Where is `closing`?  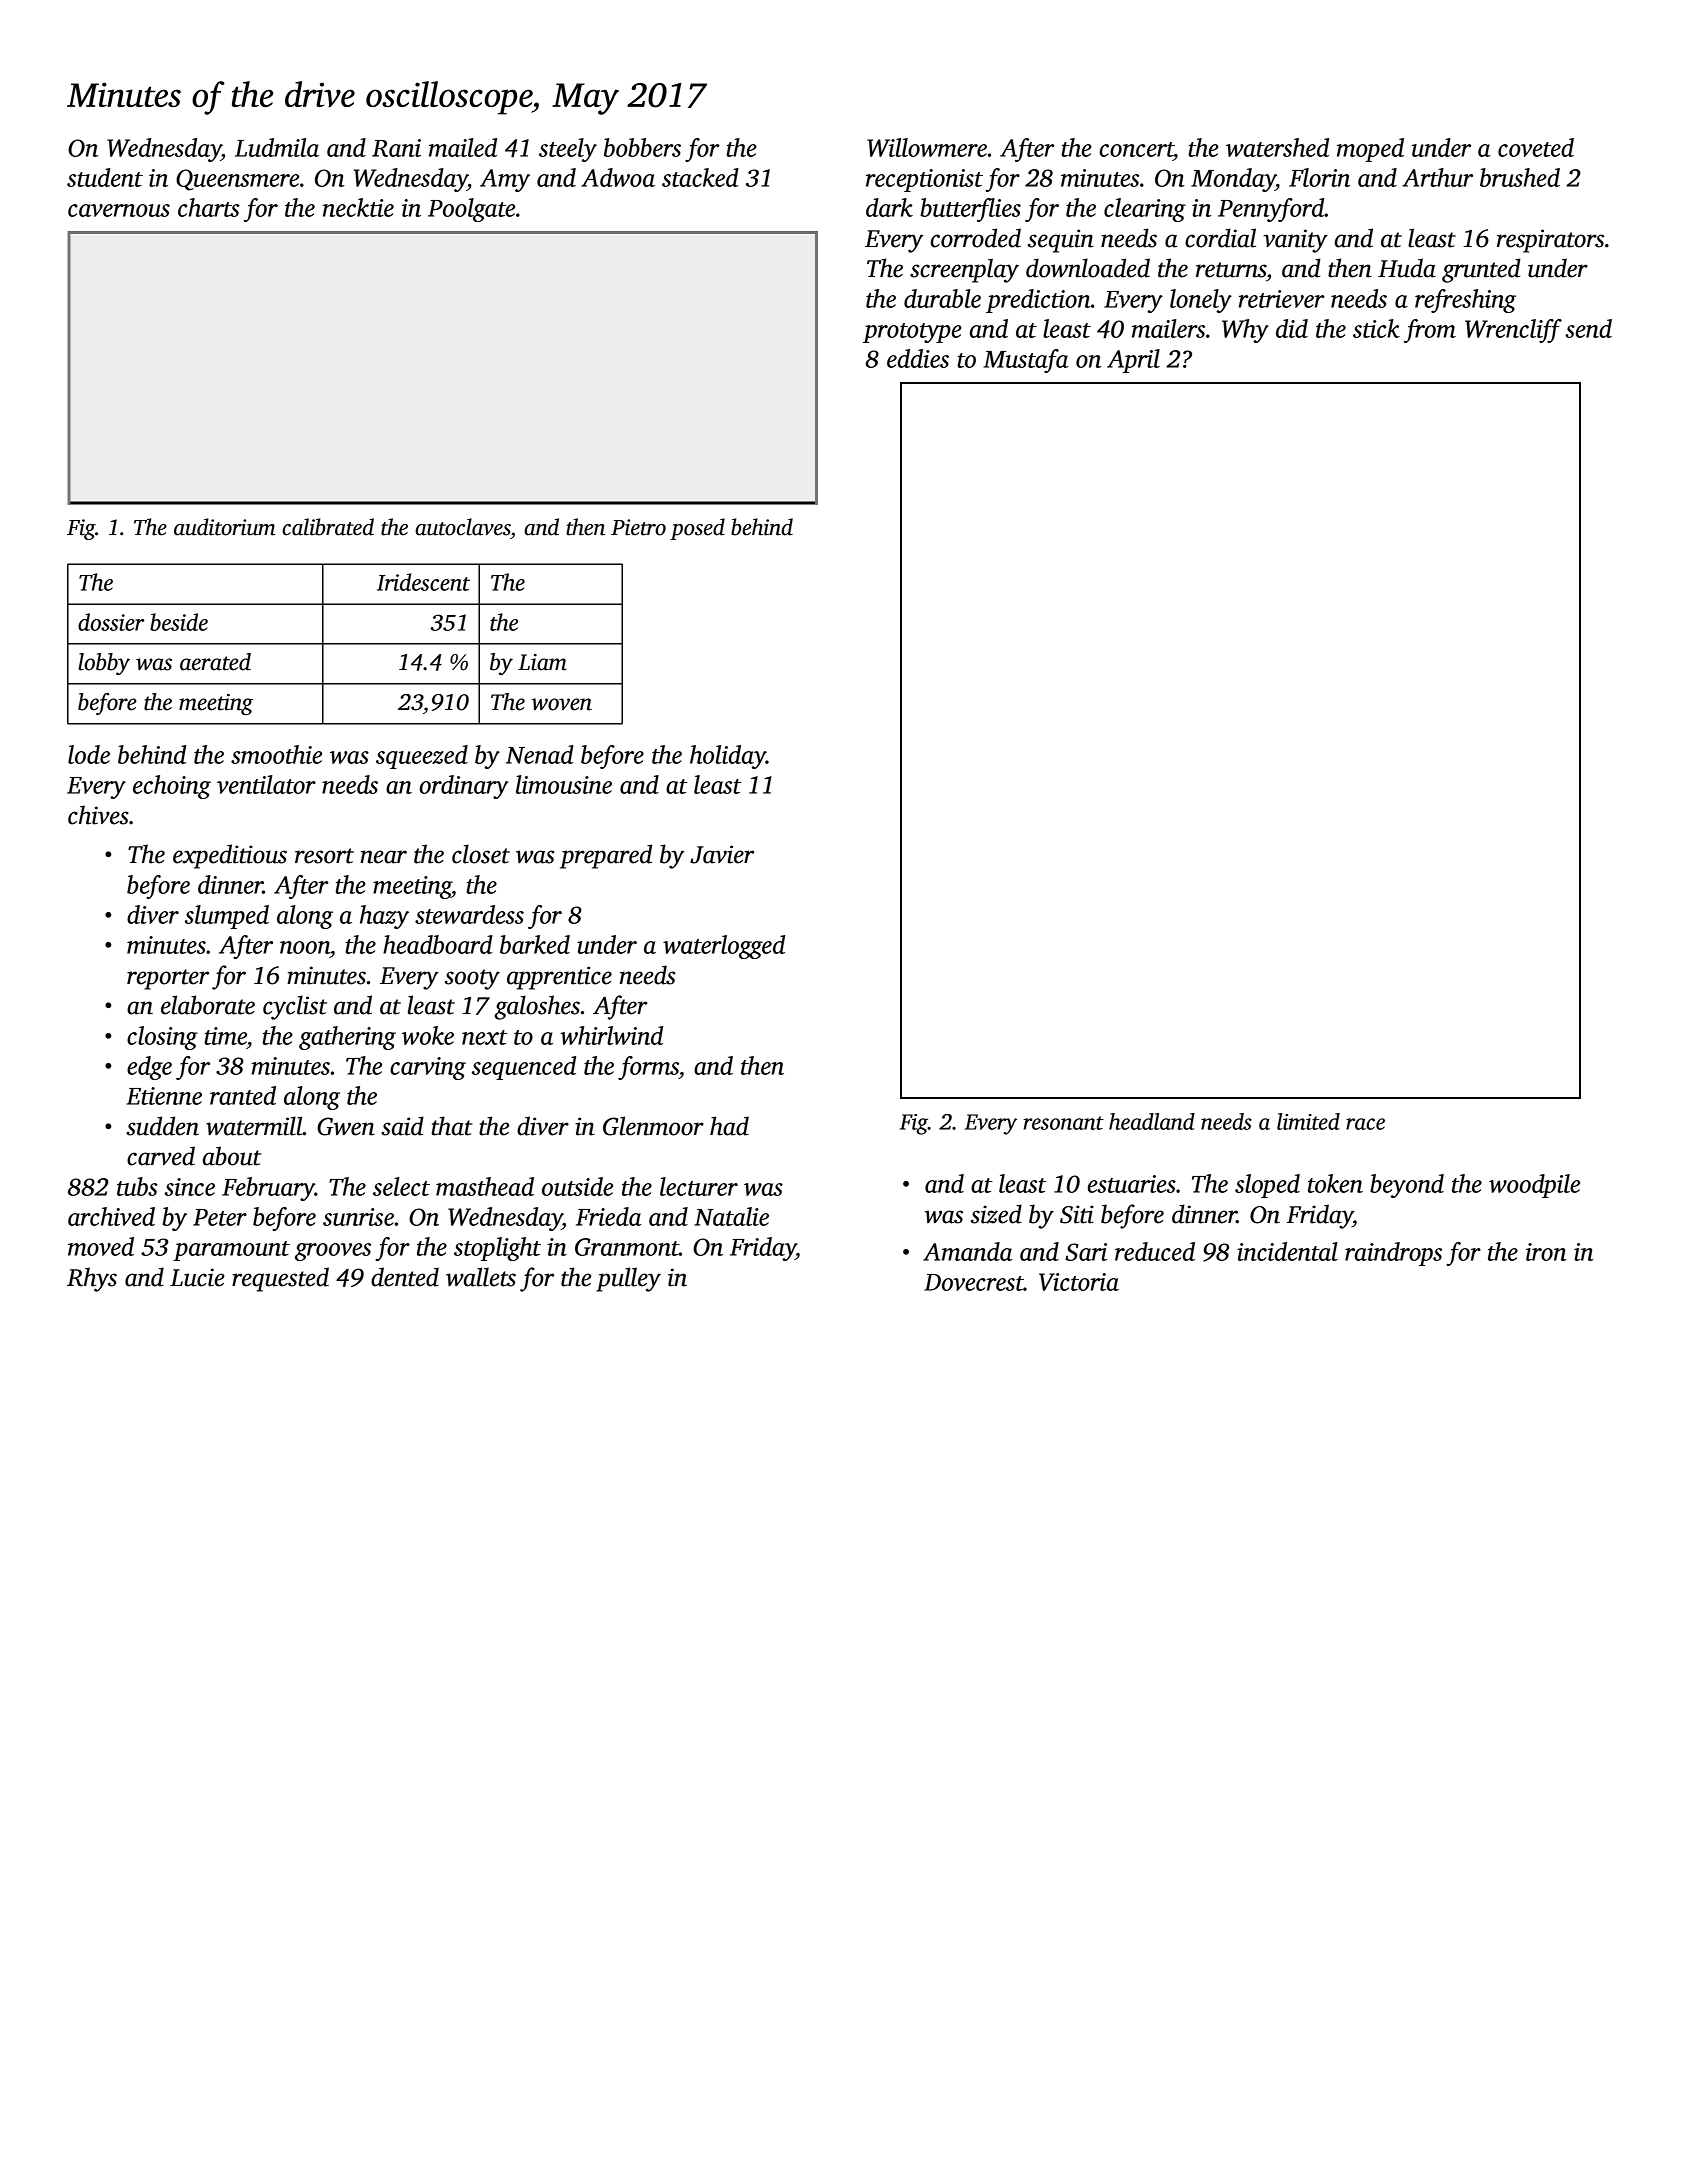
closing is located at coordinates (162, 1038).
